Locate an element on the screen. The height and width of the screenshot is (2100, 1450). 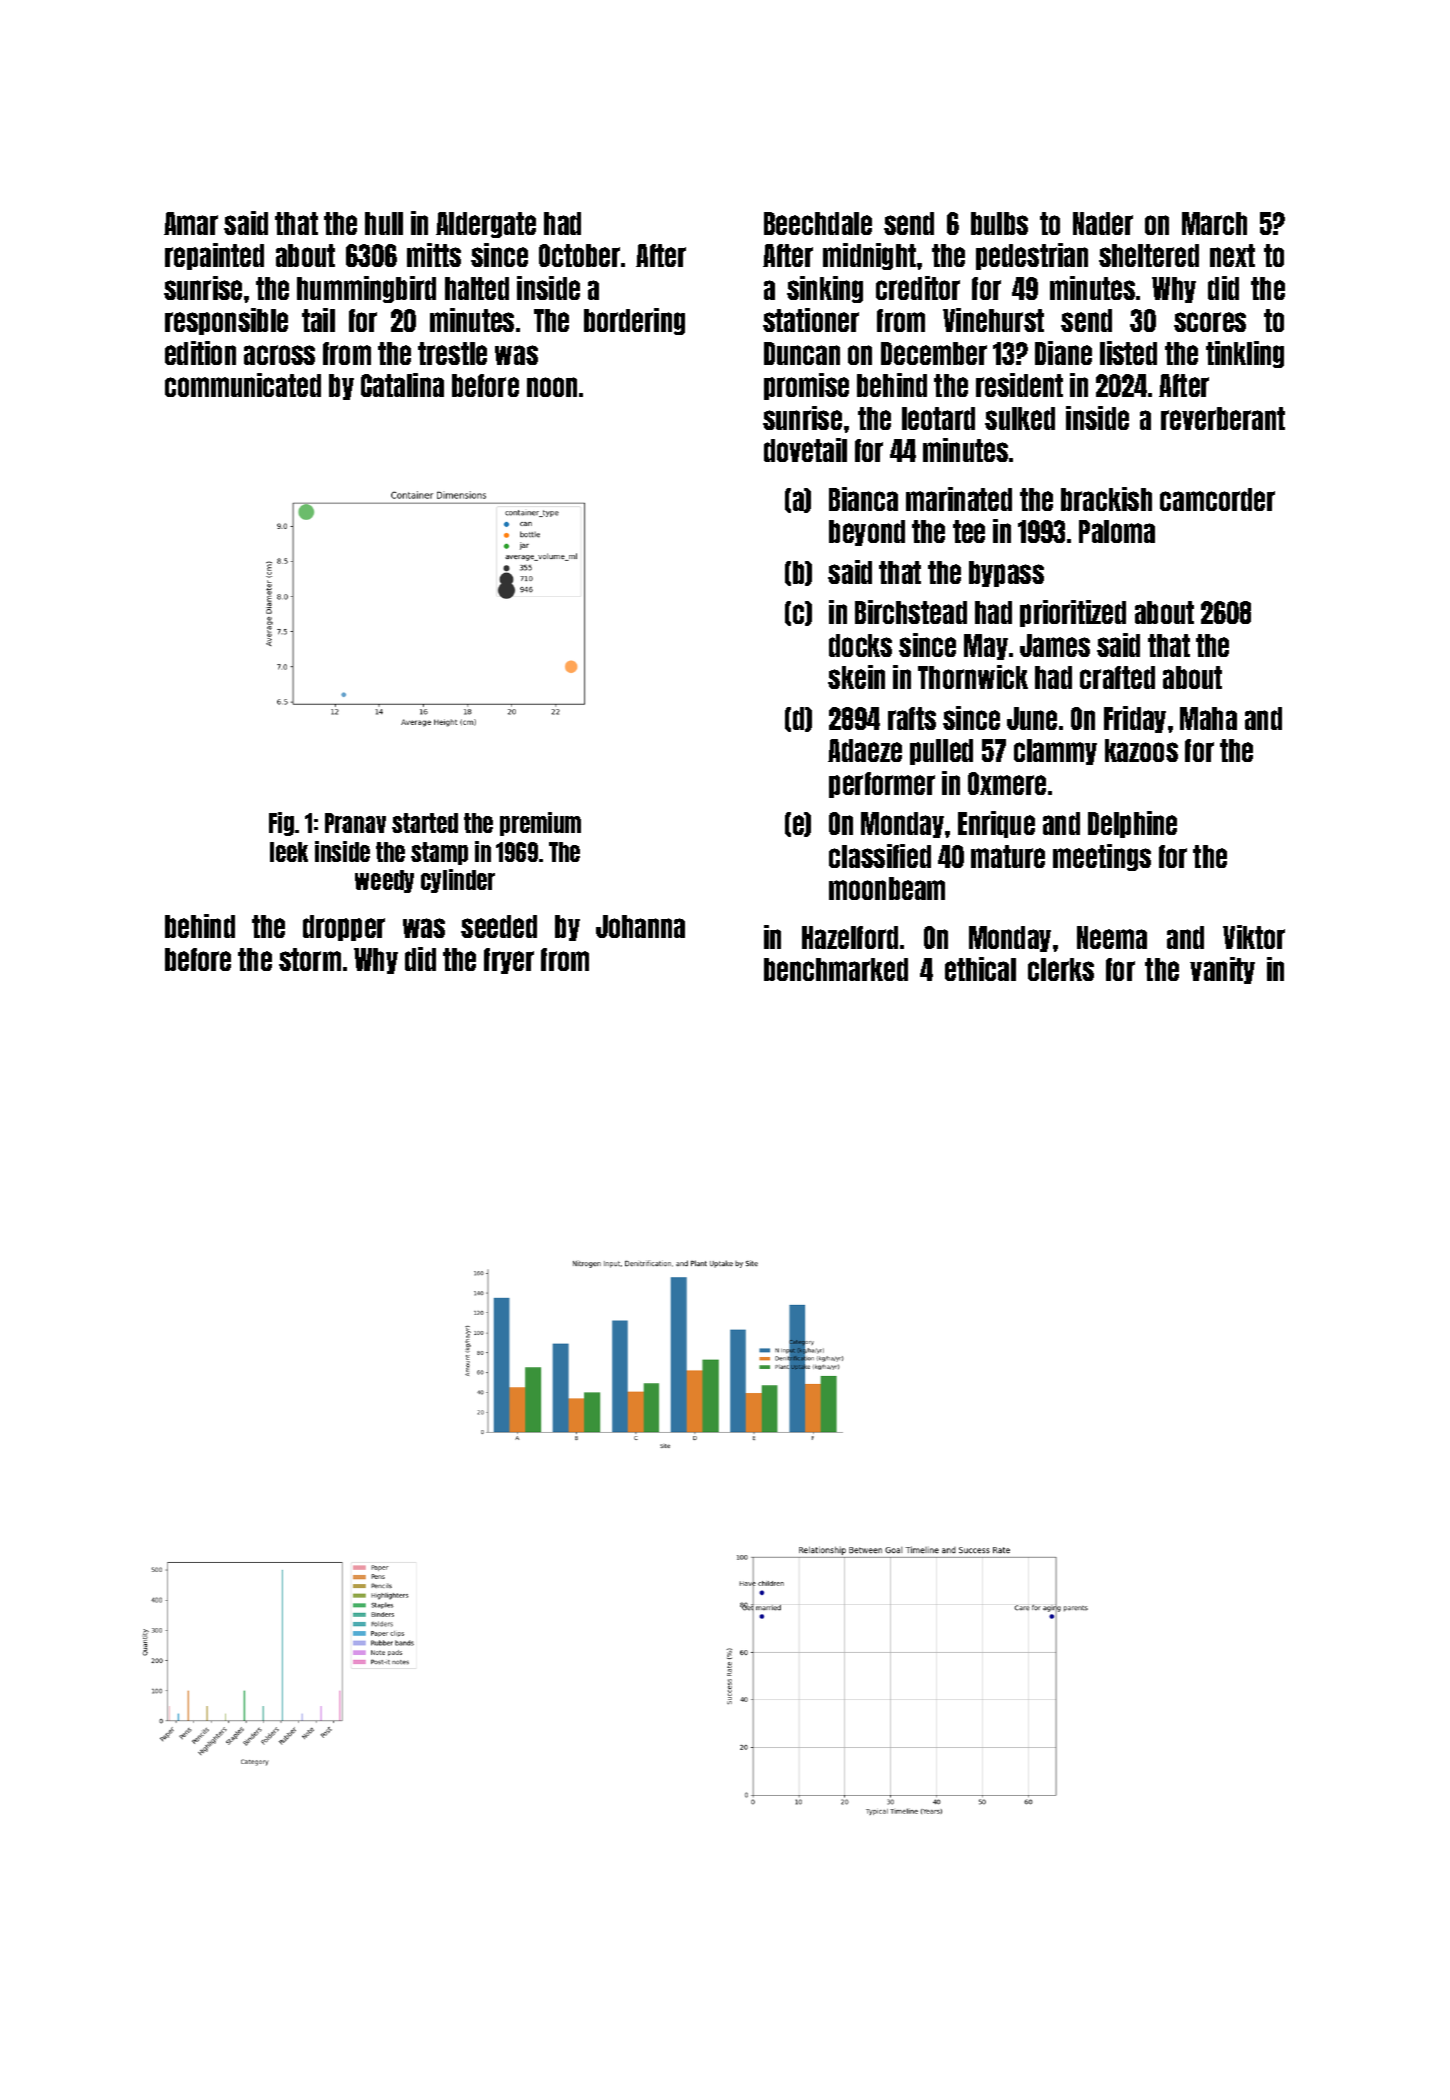
started is located at coordinates (425, 823).
